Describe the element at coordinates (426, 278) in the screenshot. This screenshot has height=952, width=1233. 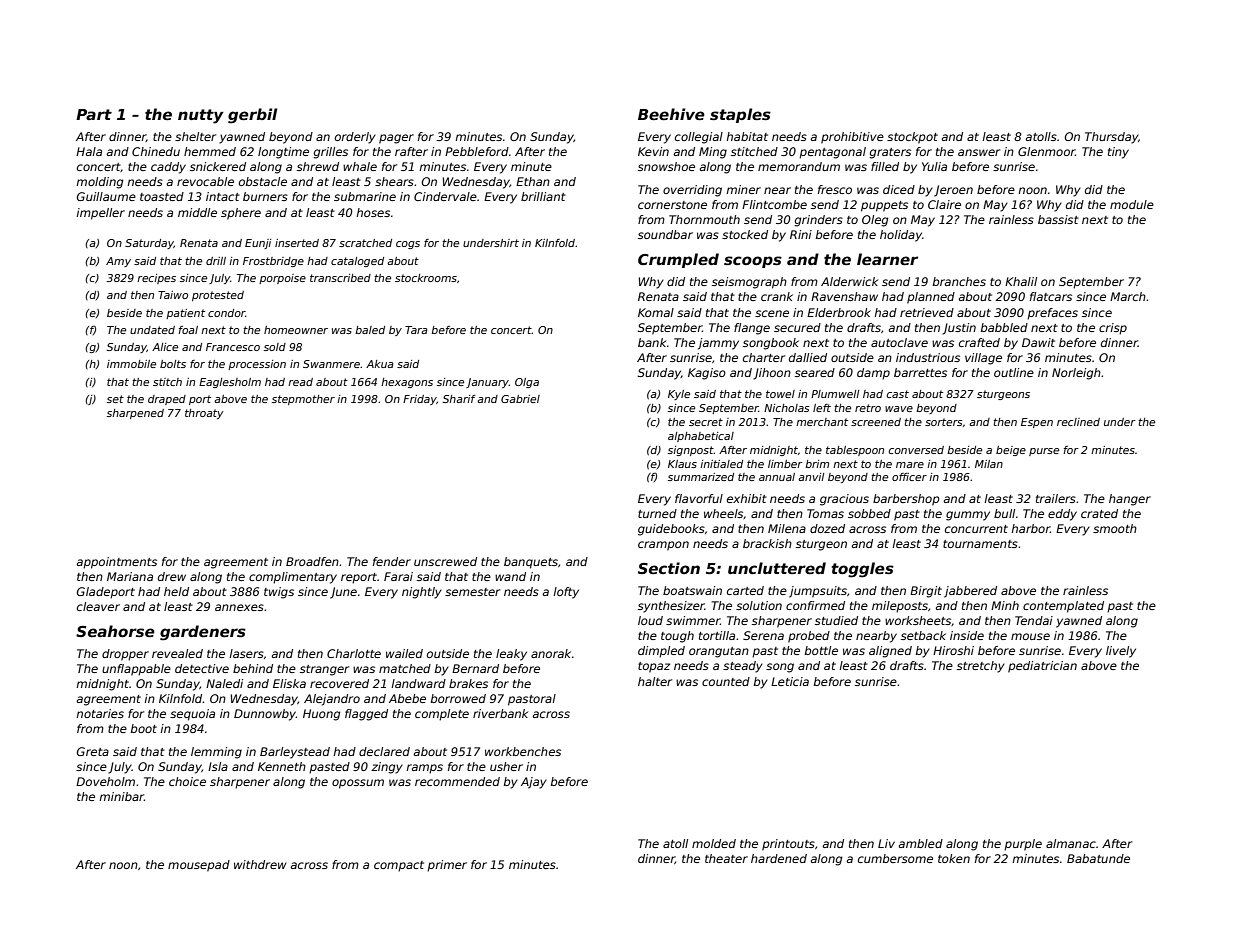
I see `stockrooms` at that location.
